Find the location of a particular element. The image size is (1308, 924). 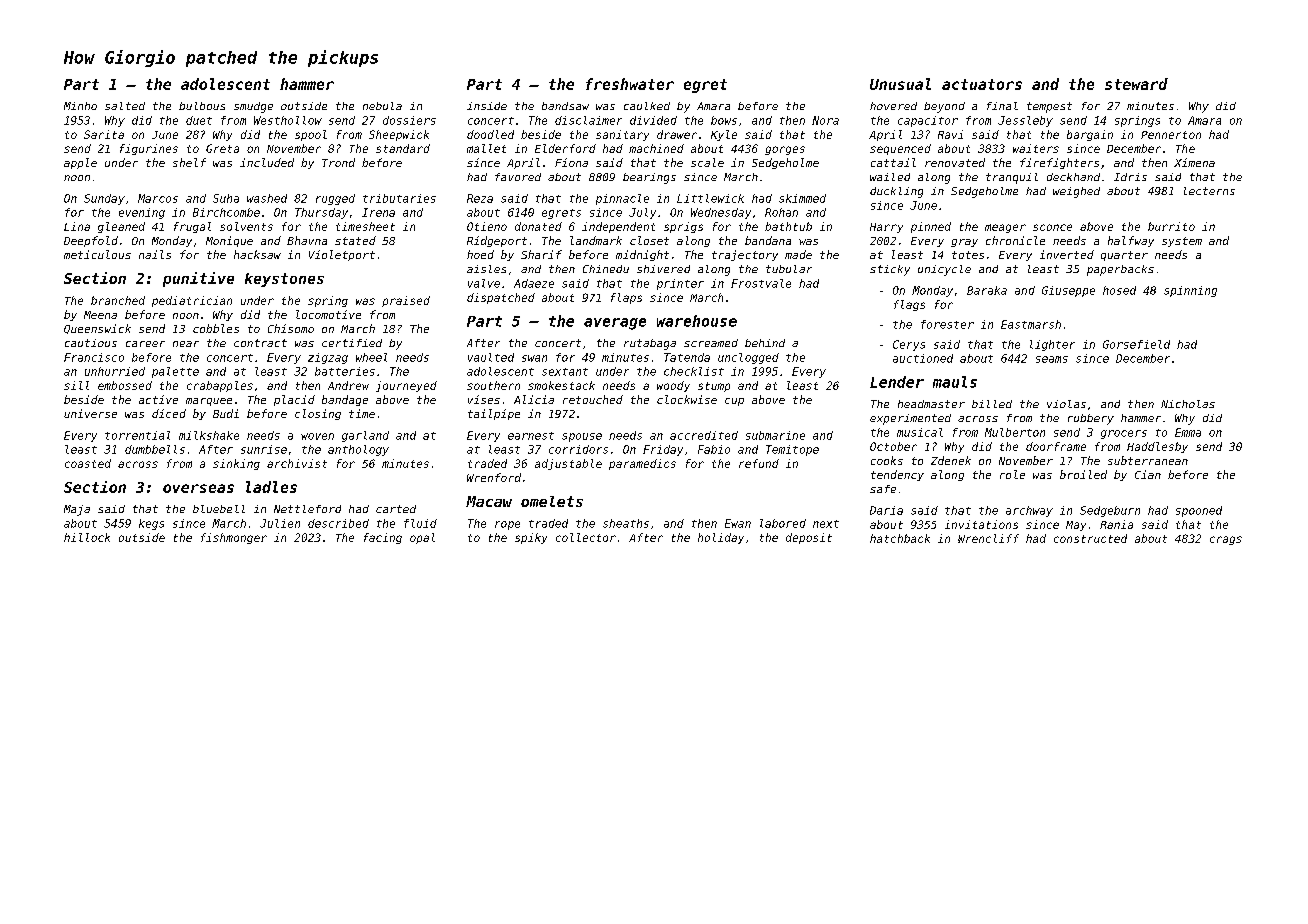

steward is located at coordinates (1136, 84).
